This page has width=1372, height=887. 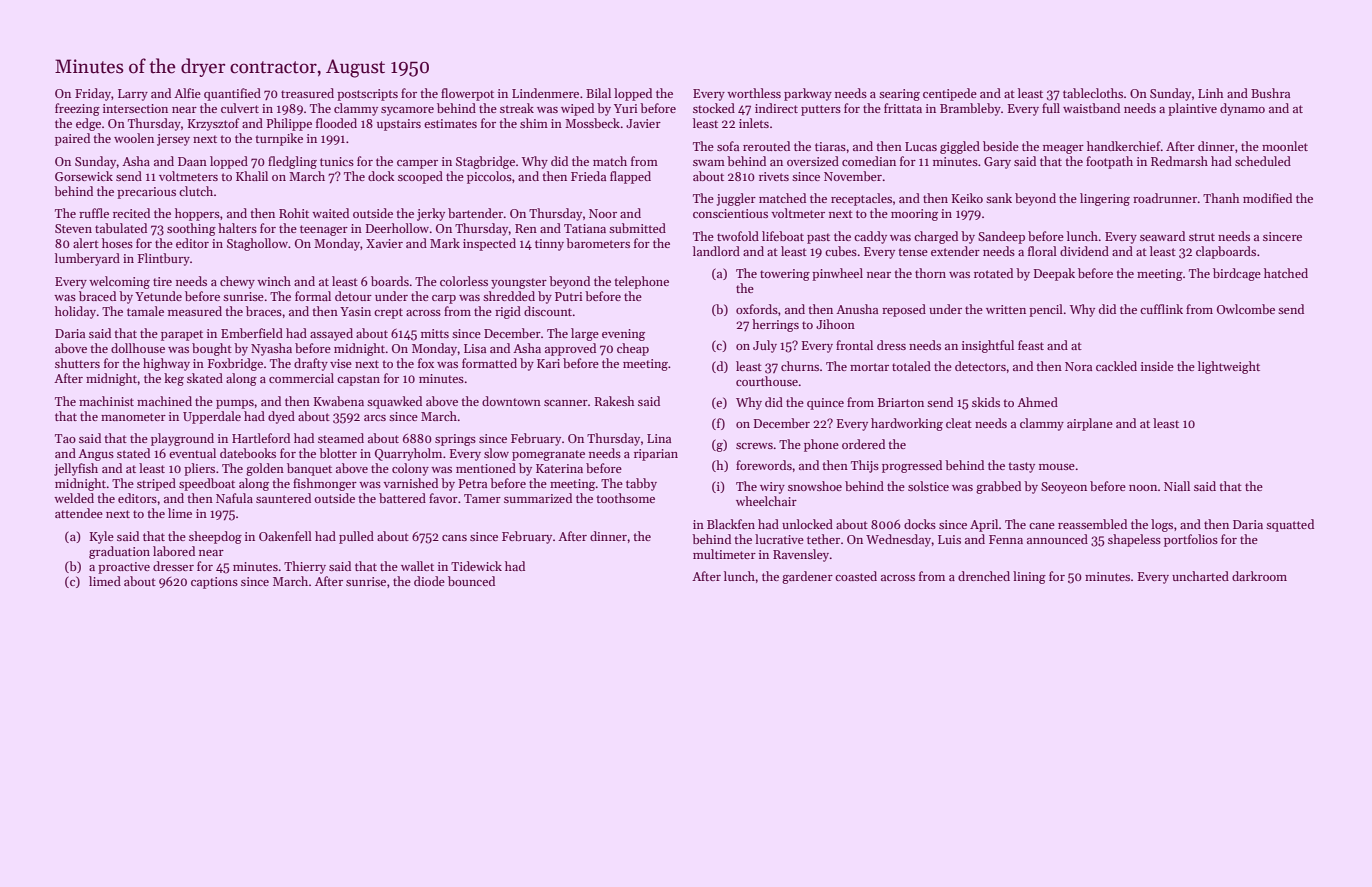 I want to click on Flintbury, so click(x=164, y=259).
